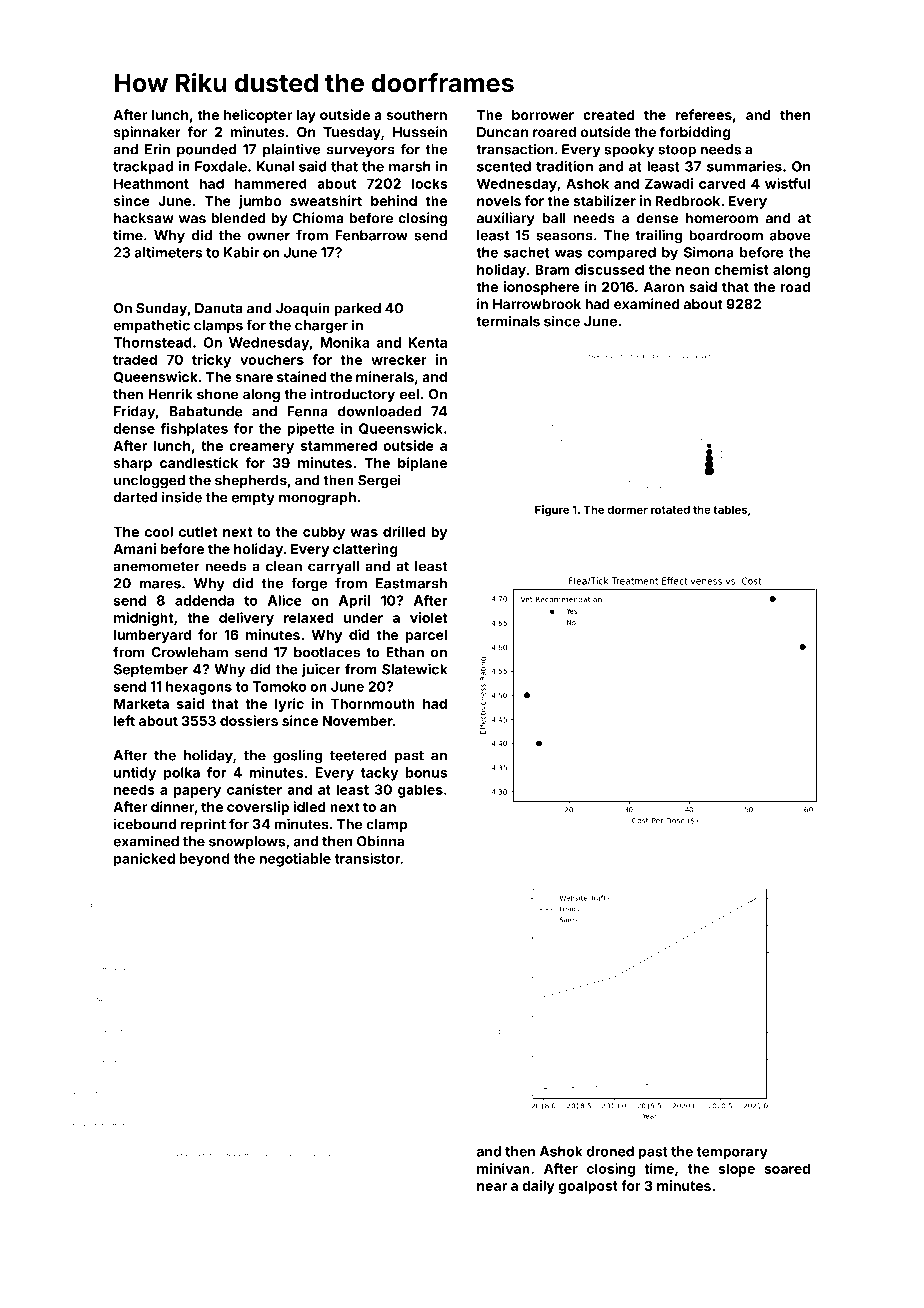  I want to click on Obinna, so click(380, 841).
